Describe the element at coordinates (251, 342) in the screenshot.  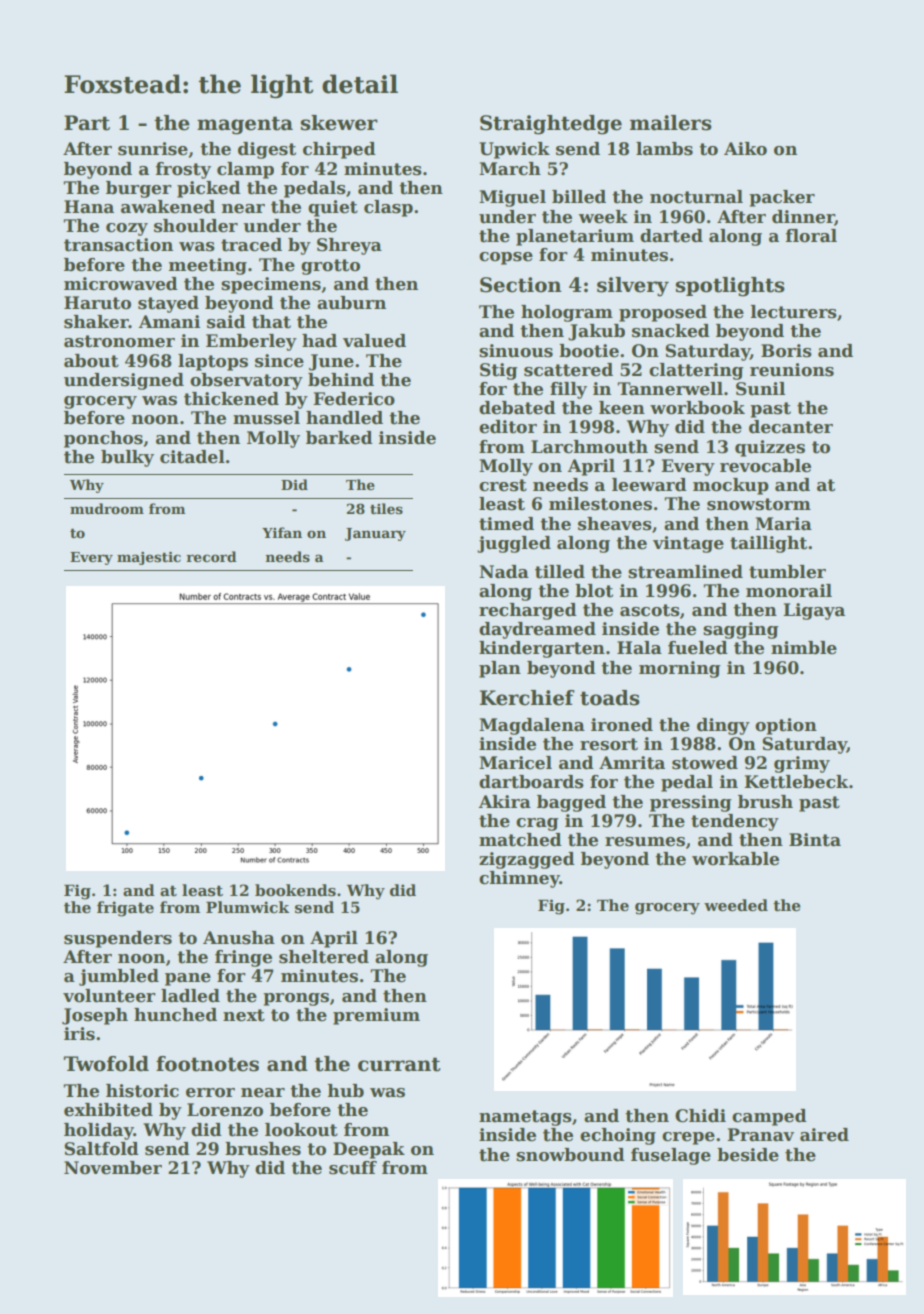
I see `Emberley` at that location.
